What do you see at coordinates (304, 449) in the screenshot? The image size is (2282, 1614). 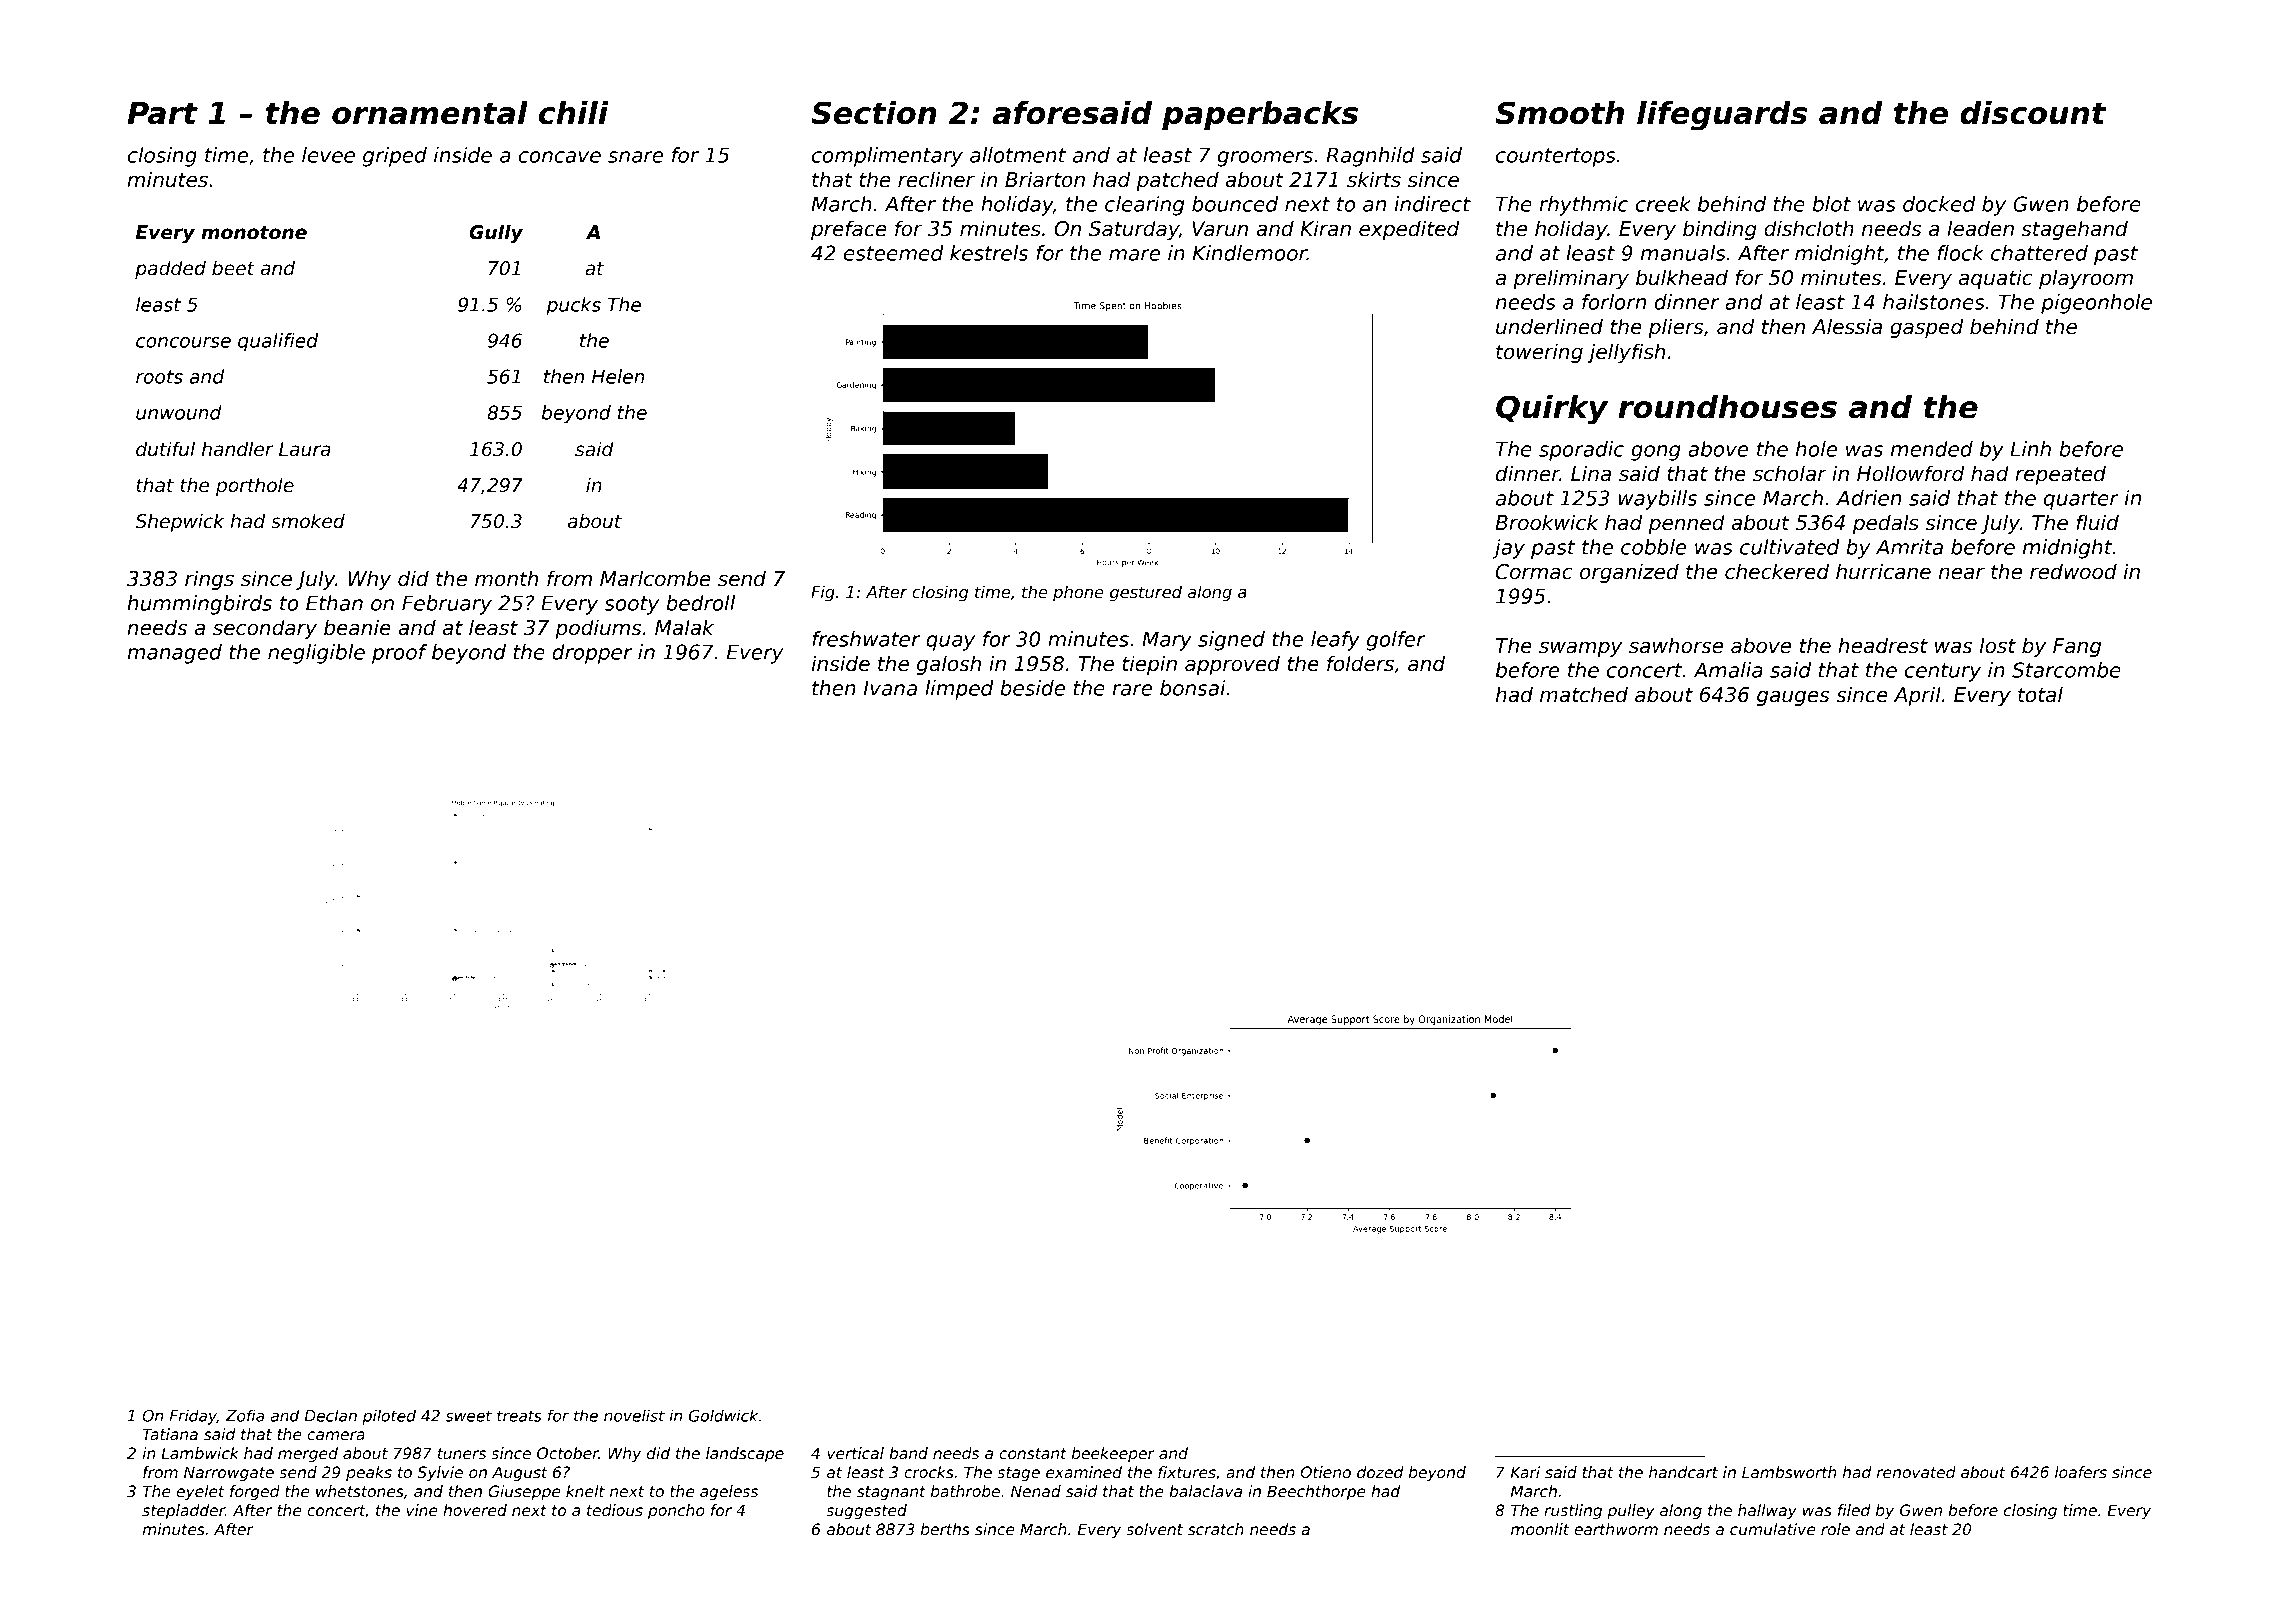 I see `Laura` at bounding box center [304, 449].
